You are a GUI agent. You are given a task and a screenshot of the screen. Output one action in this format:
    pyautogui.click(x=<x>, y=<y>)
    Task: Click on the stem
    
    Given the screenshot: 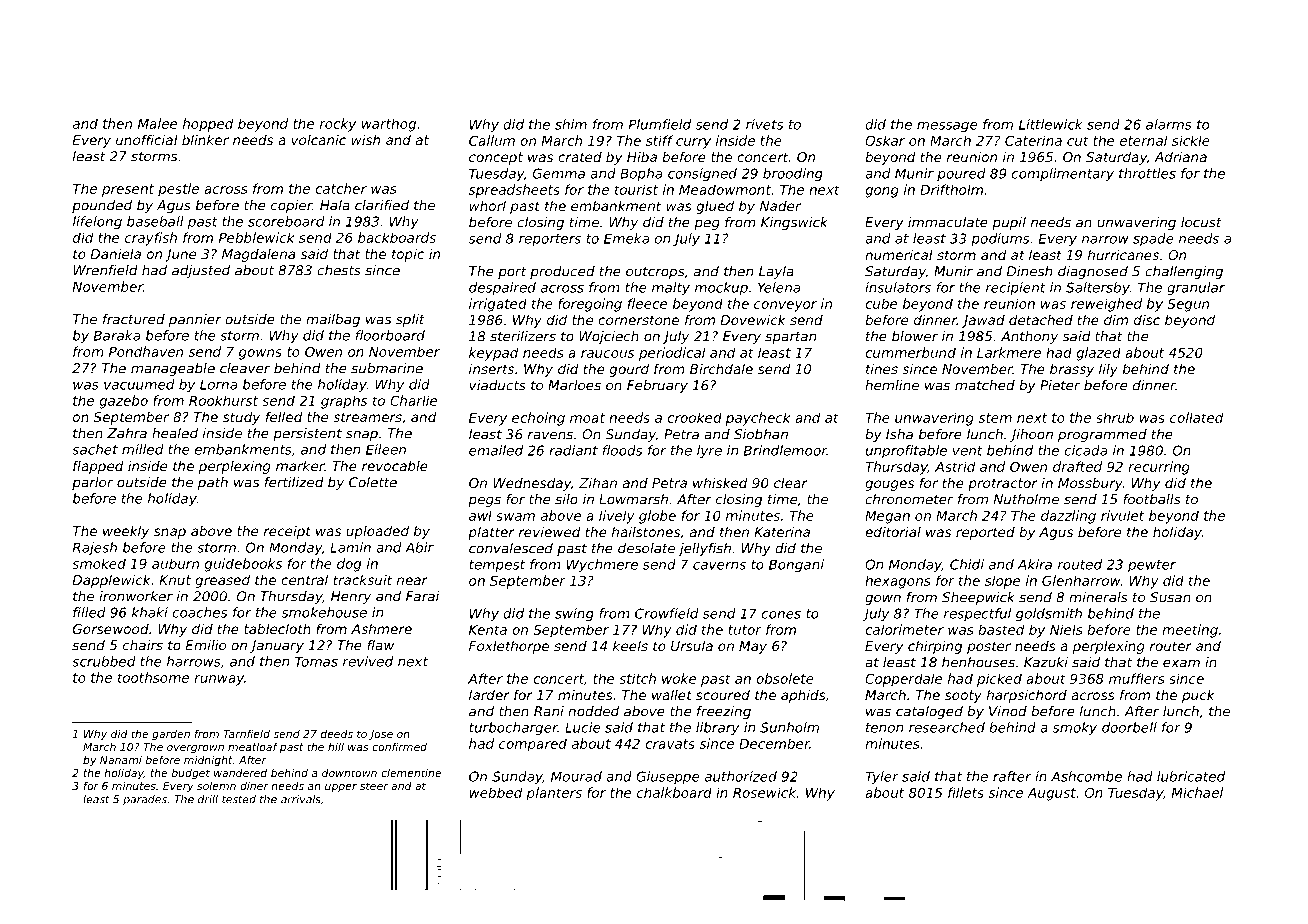 What is the action you would take?
    pyautogui.click(x=995, y=418)
